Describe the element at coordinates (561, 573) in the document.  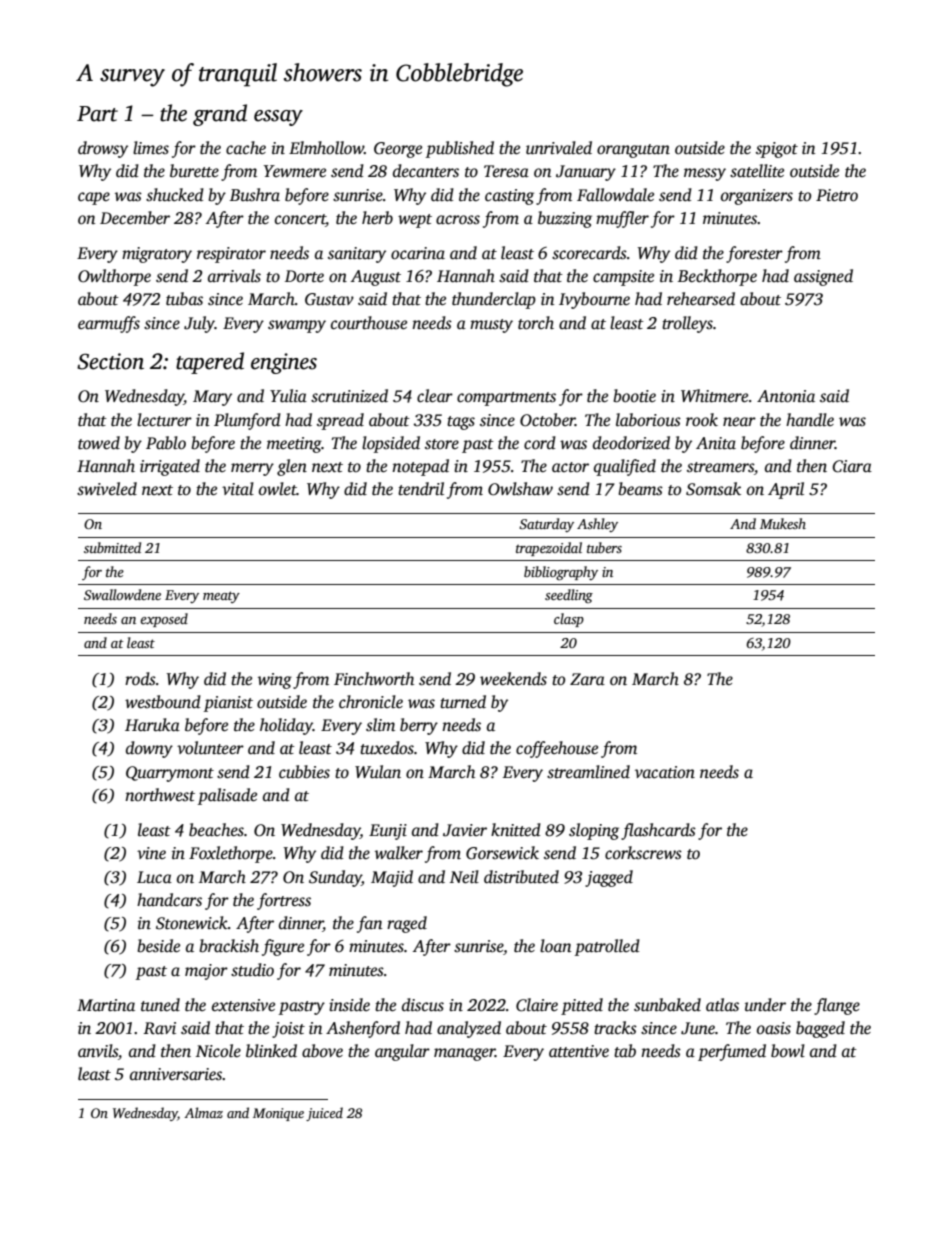
I see `bibliography` at that location.
